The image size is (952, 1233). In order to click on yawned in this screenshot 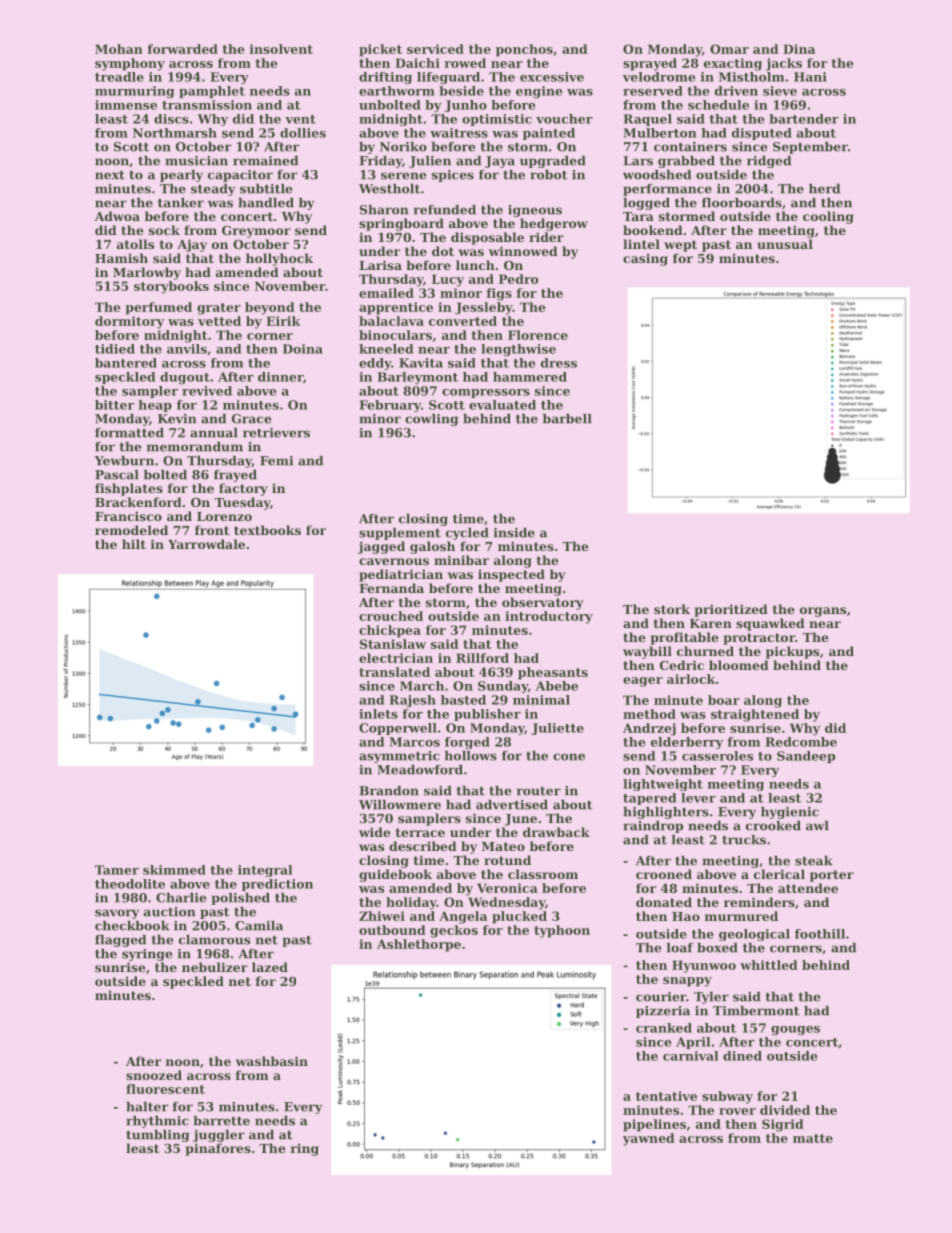, I will do `click(649, 1139)`.
